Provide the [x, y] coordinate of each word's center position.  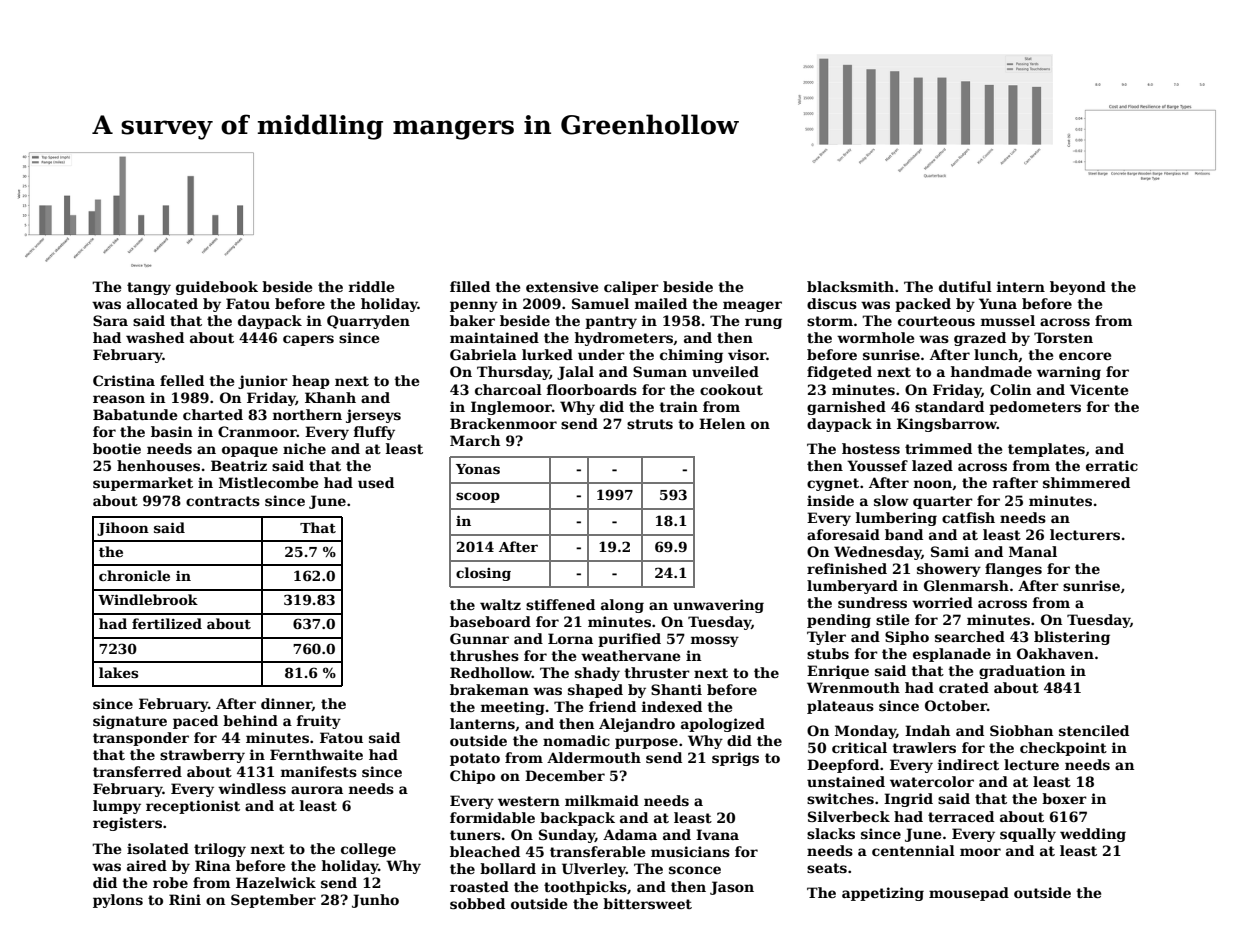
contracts [223, 501]
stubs [828, 653]
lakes [118, 672]
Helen [722, 423]
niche [304, 448]
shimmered [1086, 482]
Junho [375, 901]
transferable [597, 851]
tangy [149, 288]
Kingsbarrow [947, 425]
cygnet [833, 484]
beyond [1078, 288]
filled [470, 286]
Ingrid [908, 800]
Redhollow [491, 672]
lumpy [117, 807]
